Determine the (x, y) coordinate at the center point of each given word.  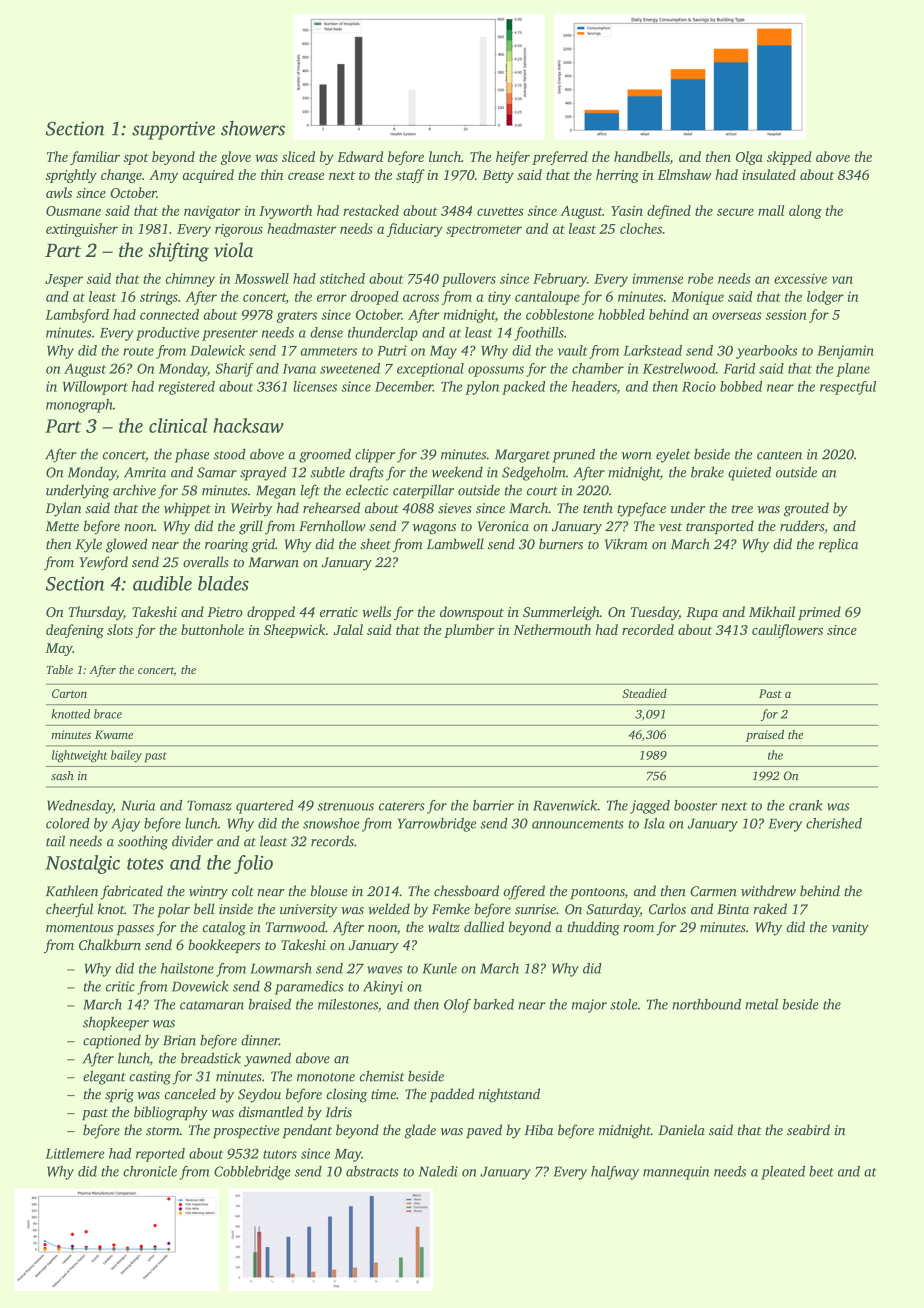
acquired (208, 176)
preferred (560, 158)
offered (524, 892)
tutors (280, 1154)
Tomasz (209, 805)
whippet (187, 509)
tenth (598, 507)
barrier (493, 805)
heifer (513, 158)
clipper (375, 455)
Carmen (713, 891)
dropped (271, 613)
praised (765, 736)
